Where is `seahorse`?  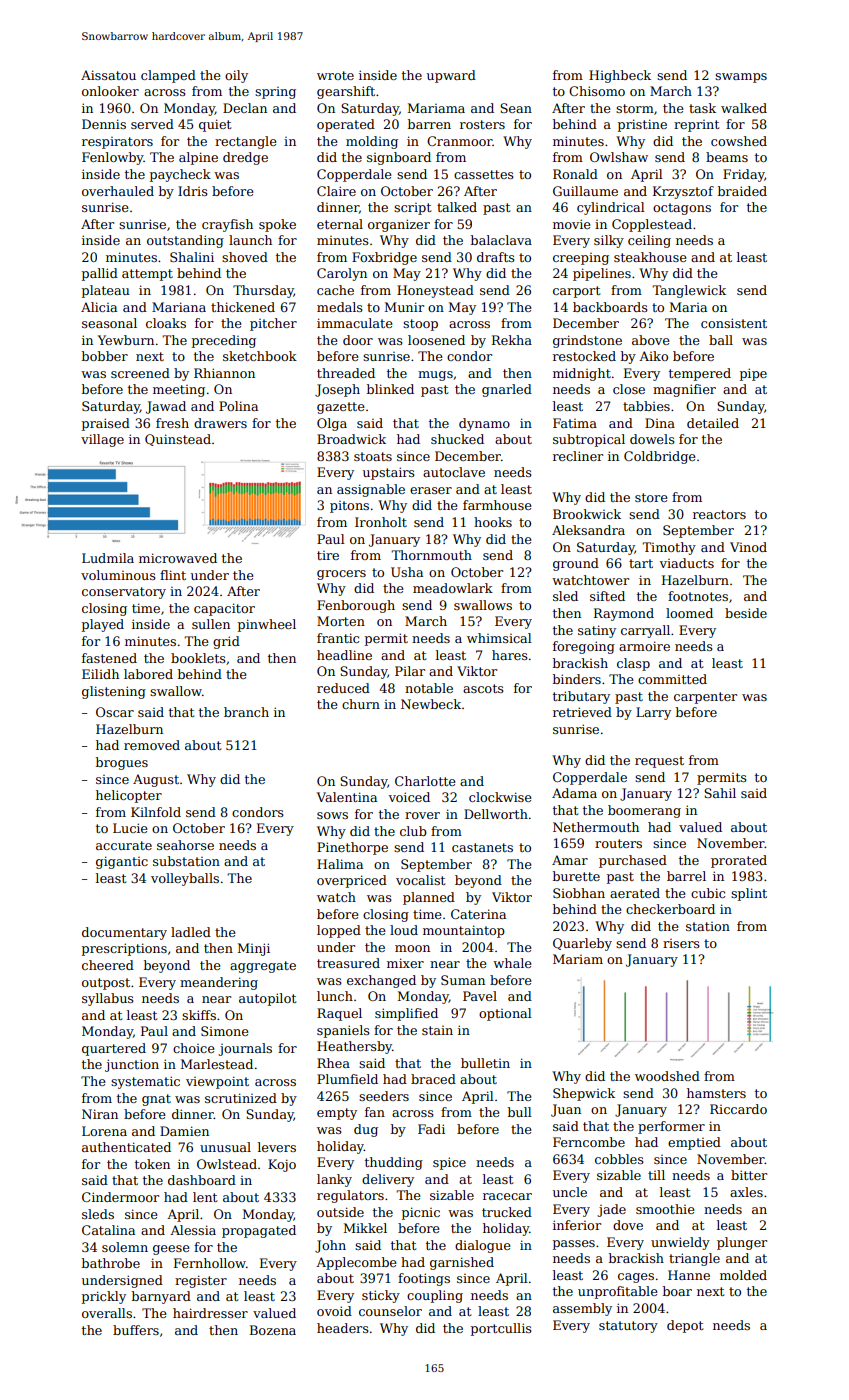 seahorse is located at coordinates (185, 845).
